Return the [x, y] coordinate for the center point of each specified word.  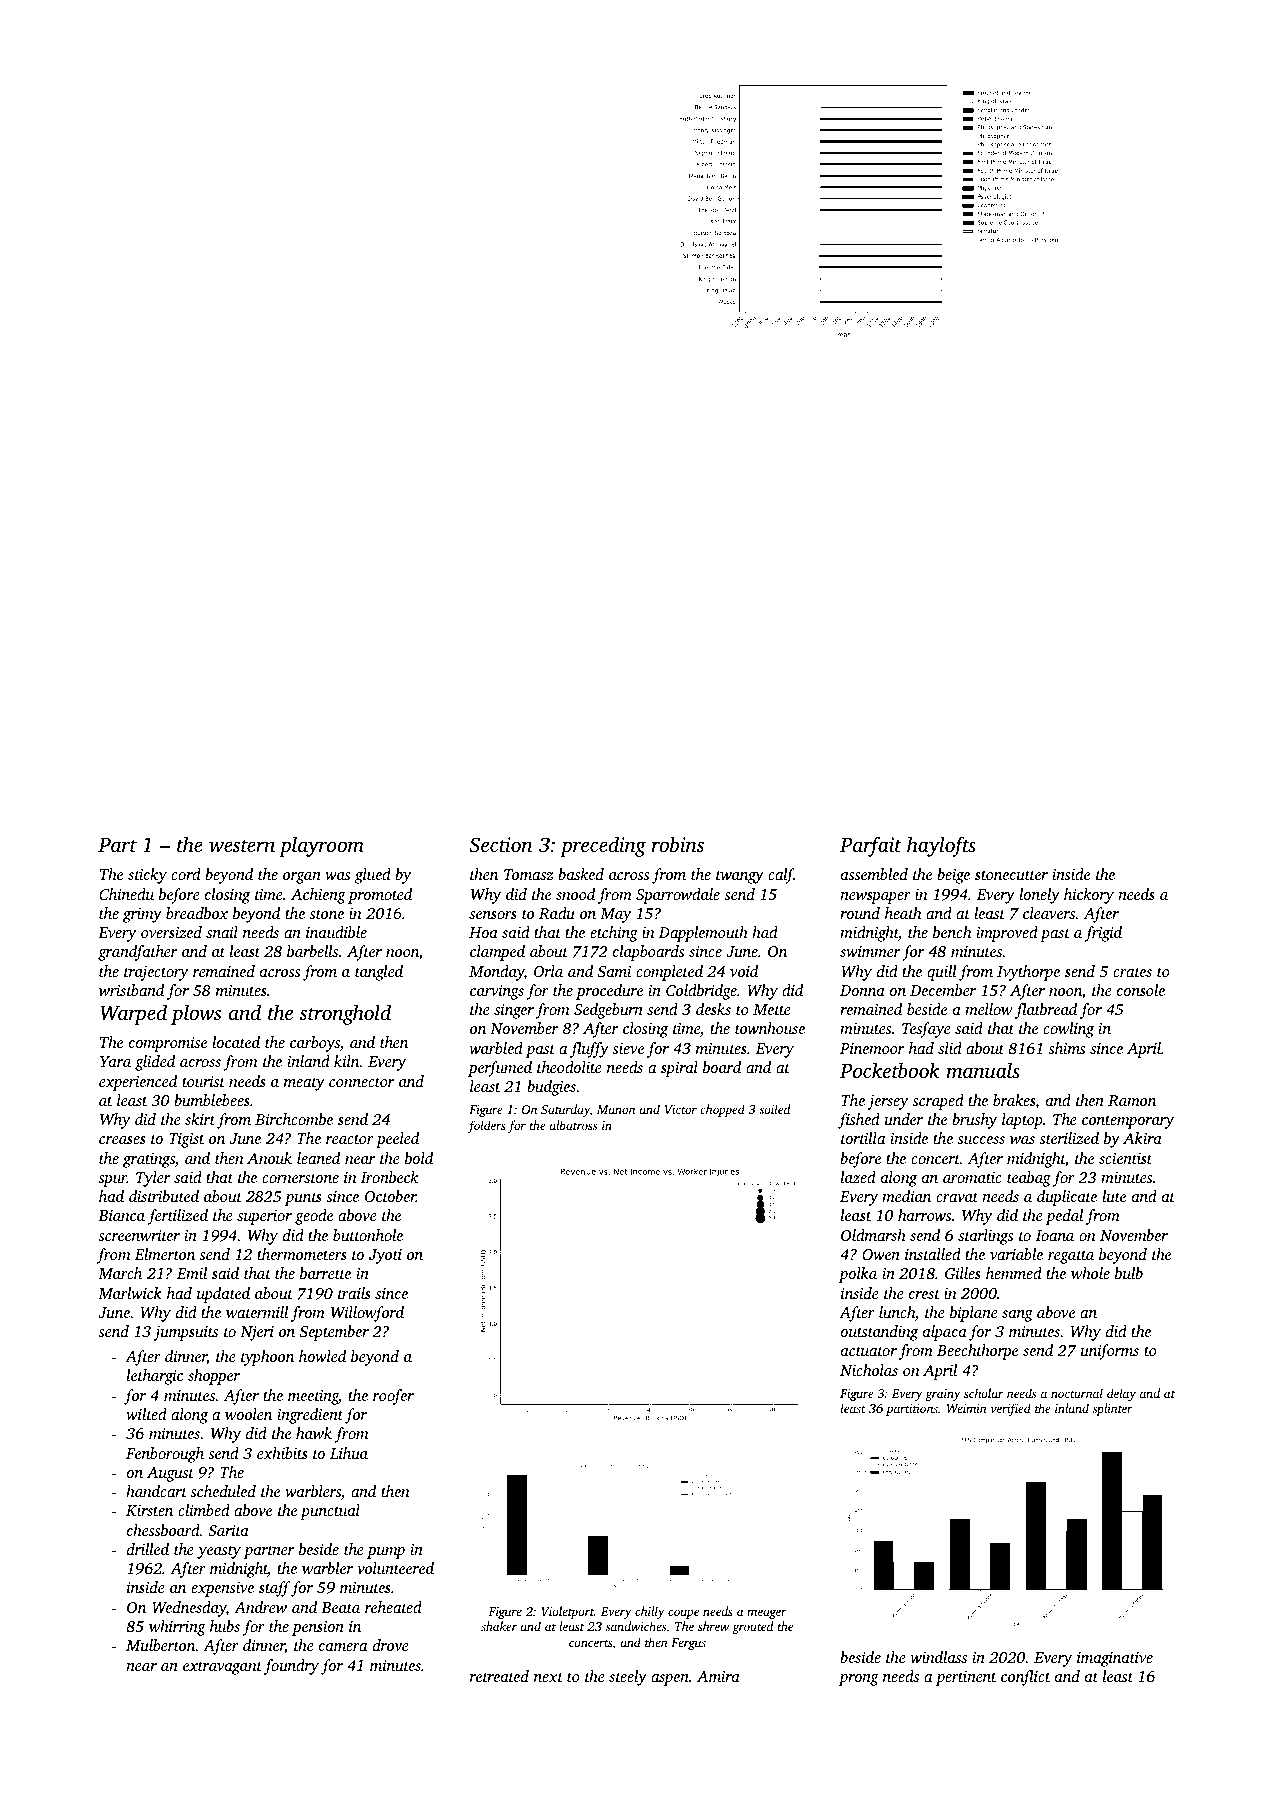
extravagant [222, 1668]
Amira [718, 1676]
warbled [496, 1048]
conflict [1026, 1678]
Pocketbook [890, 1070]
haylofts [941, 846]
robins [678, 844]
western [242, 846]
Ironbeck [390, 1177]
